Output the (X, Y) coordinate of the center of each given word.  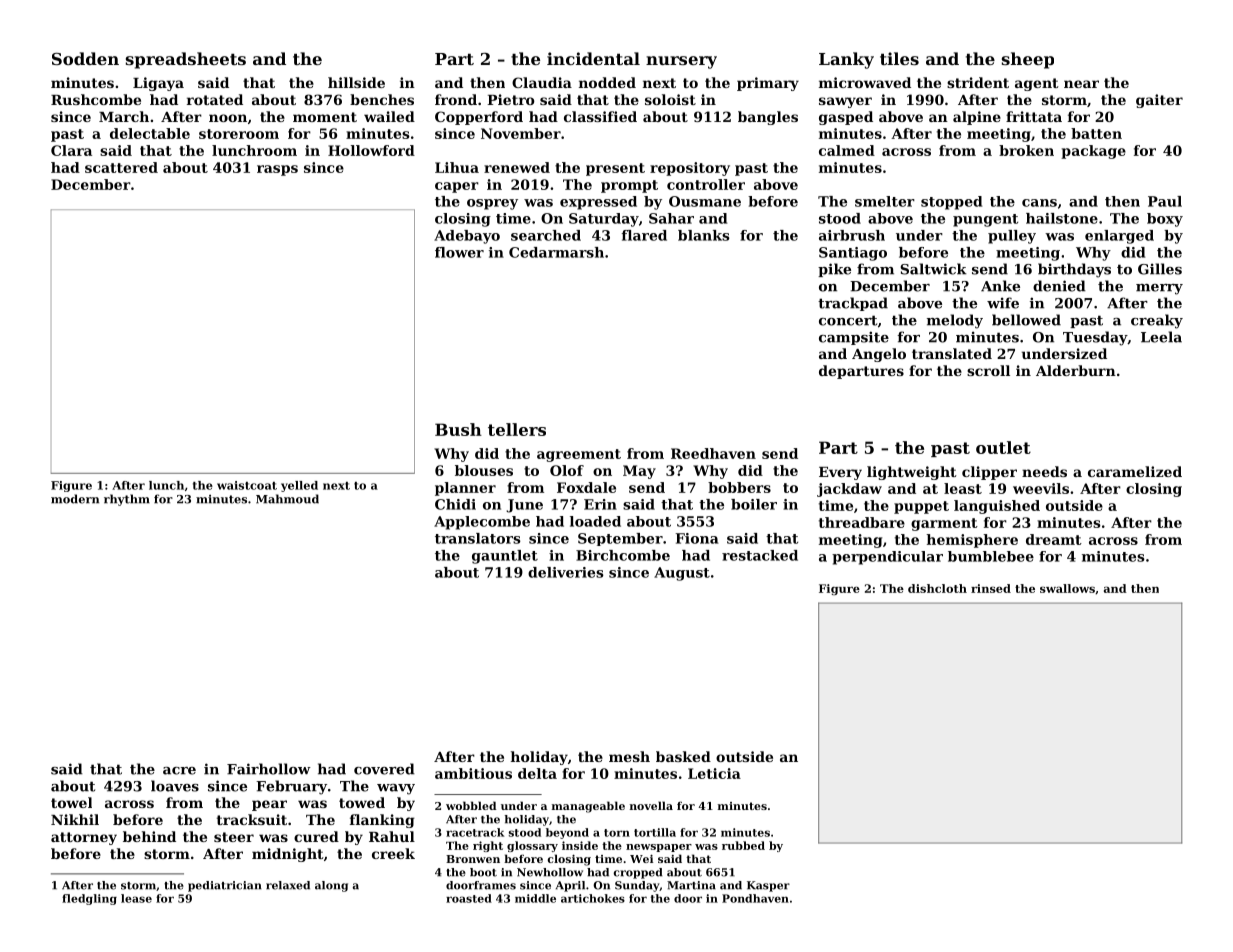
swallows (1067, 588)
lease (136, 898)
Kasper (768, 886)
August (682, 574)
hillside (356, 82)
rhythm (127, 500)
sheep (1028, 60)
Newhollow (550, 872)
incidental (593, 58)
